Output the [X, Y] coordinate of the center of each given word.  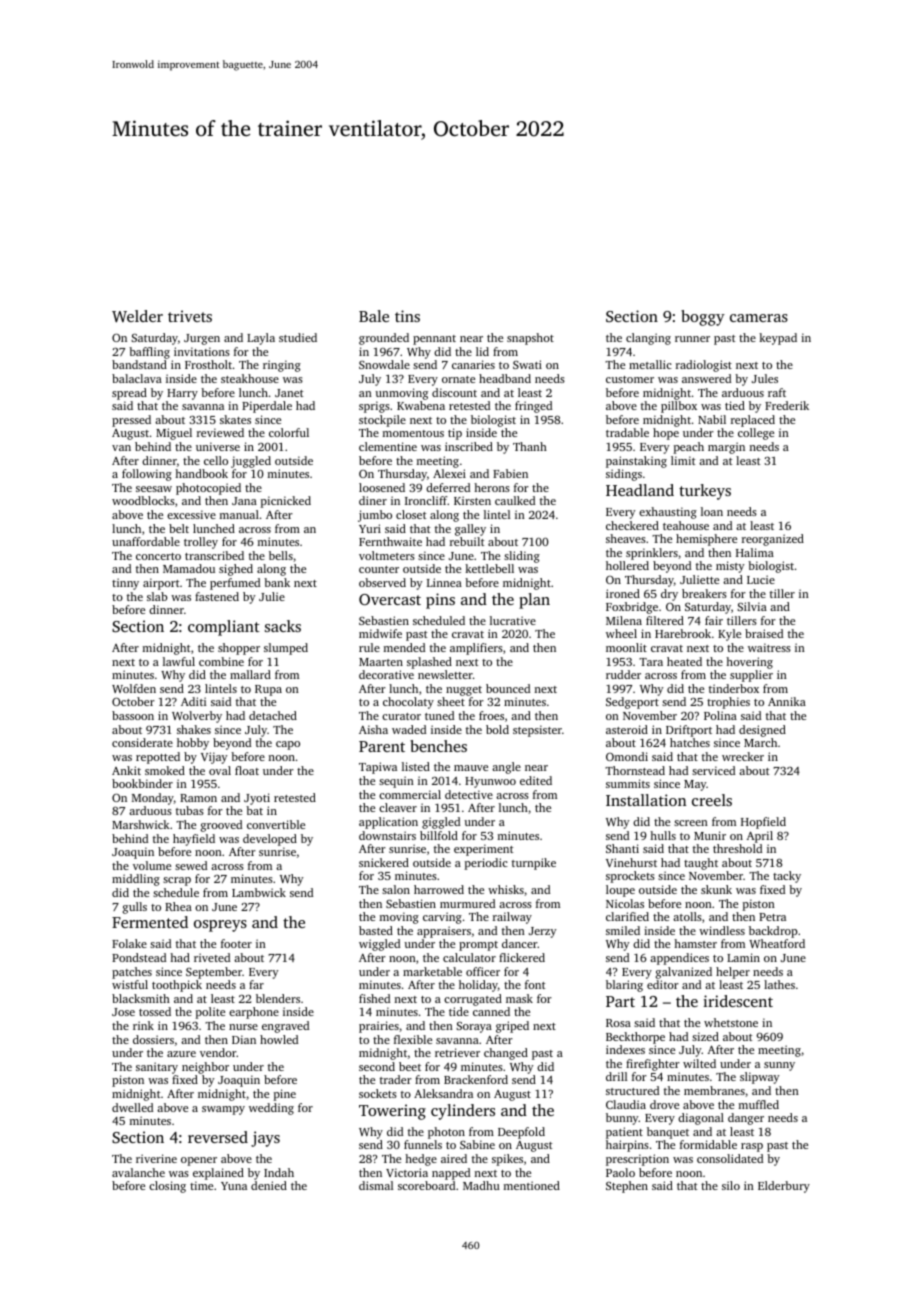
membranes [714, 1090]
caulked [515, 500]
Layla [261, 339]
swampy [223, 1110]
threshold [737, 848]
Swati [527, 364]
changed [506, 1054]
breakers [704, 593]
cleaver [398, 807]
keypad [778, 339]
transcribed [214, 555]
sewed [191, 865]
